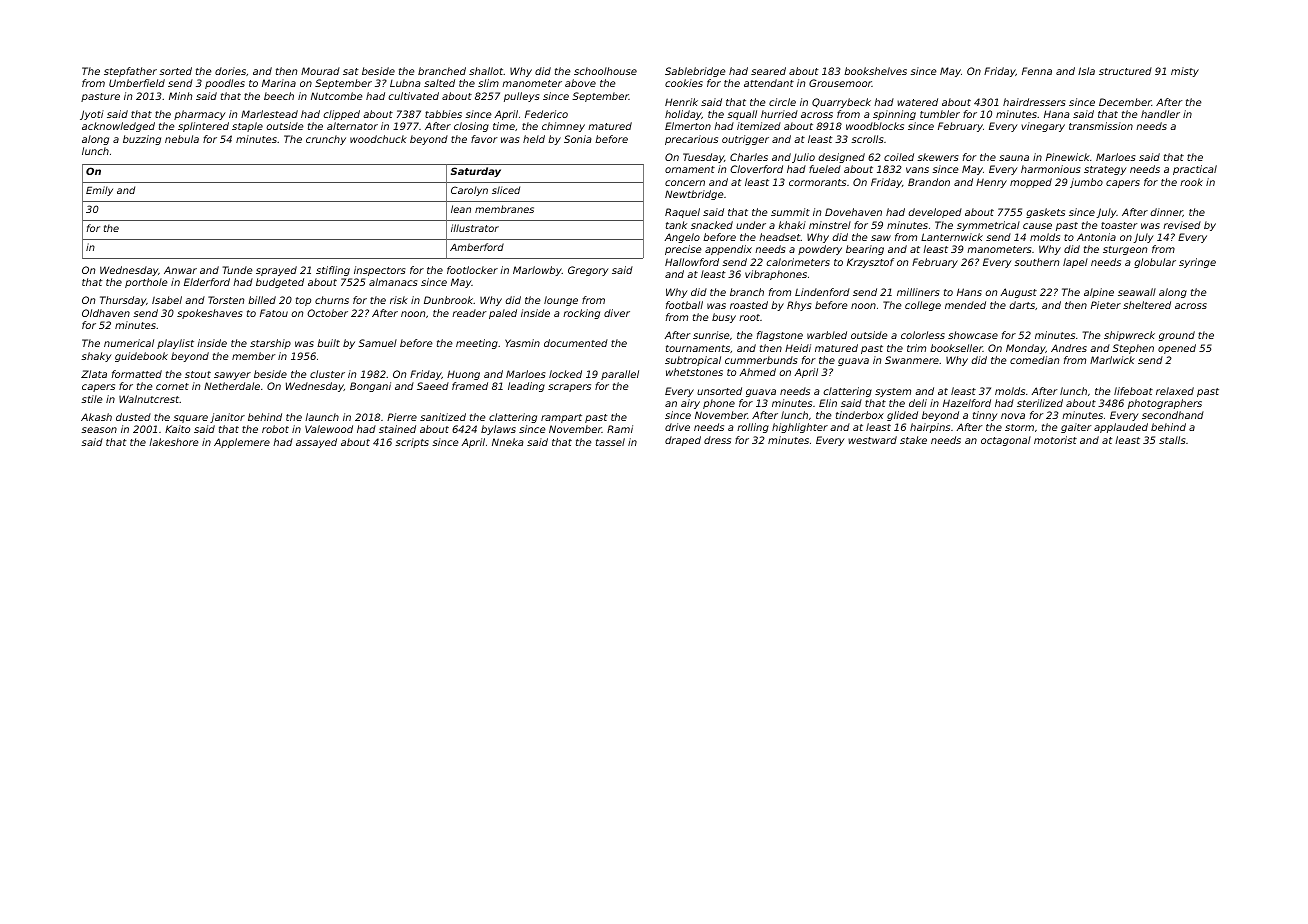 This document has width=1308, height=924. I want to click on starship, so click(270, 344).
